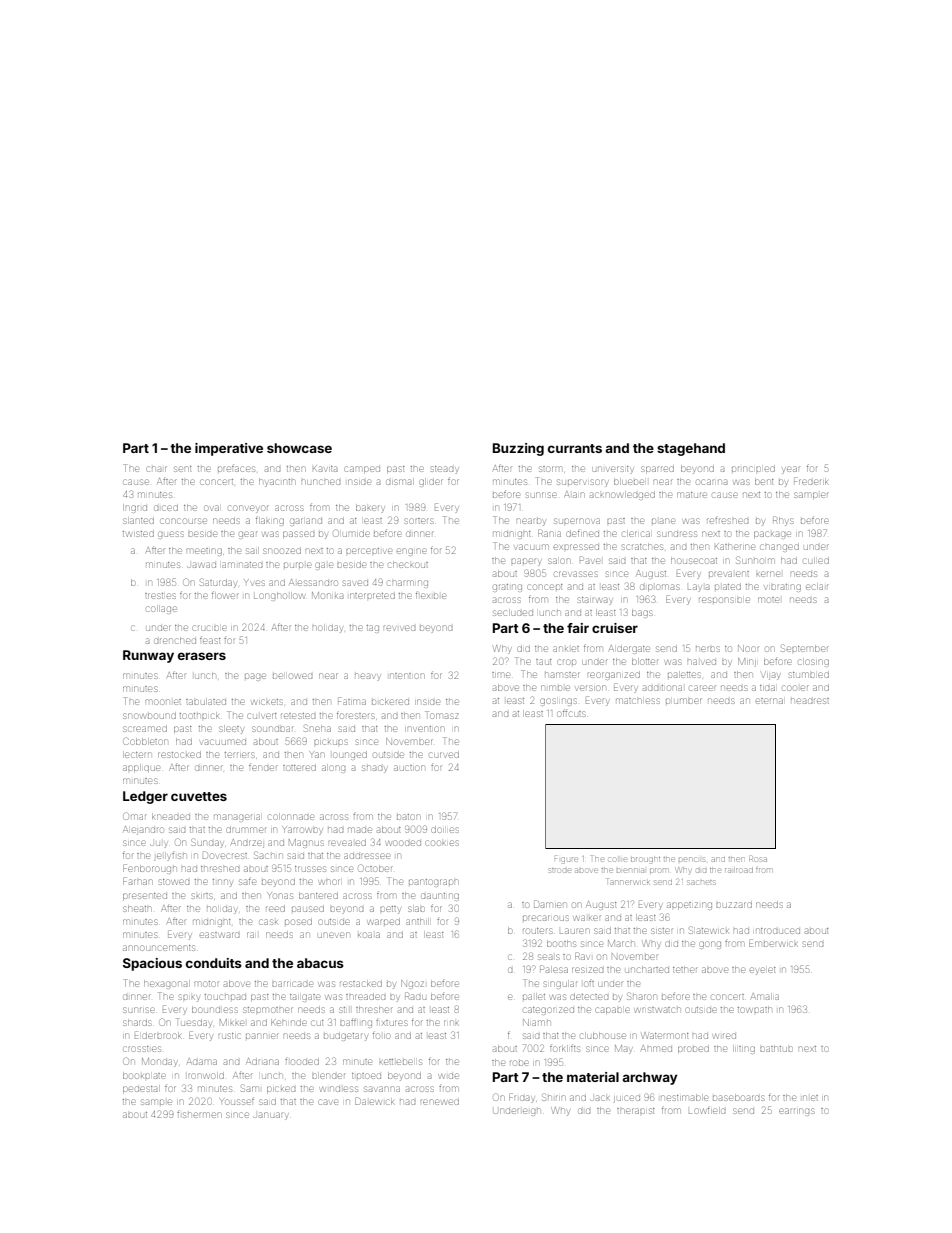 This screenshot has height=1233, width=952. Describe the element at coordinates (444, 470) in the screenshot. I see `steady` at that location.
